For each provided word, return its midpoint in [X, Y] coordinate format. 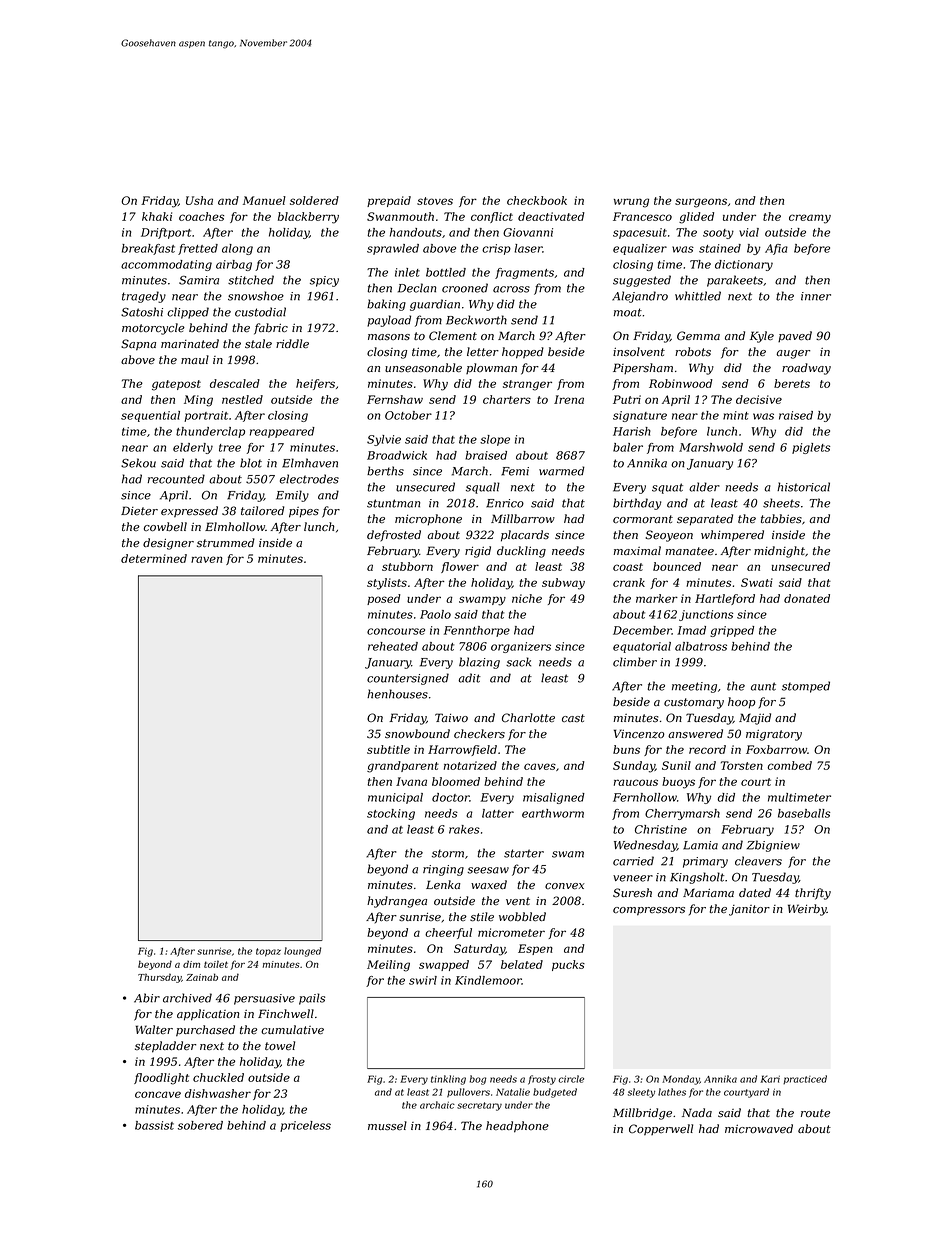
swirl [423, 980]
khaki [157, 216]
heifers [315, 384]
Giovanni [528, 232]
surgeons [701, 203]
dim [191, 964]
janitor [749, 910]
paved [795, 336]
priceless [305, 1126]
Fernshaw [395, 399]
